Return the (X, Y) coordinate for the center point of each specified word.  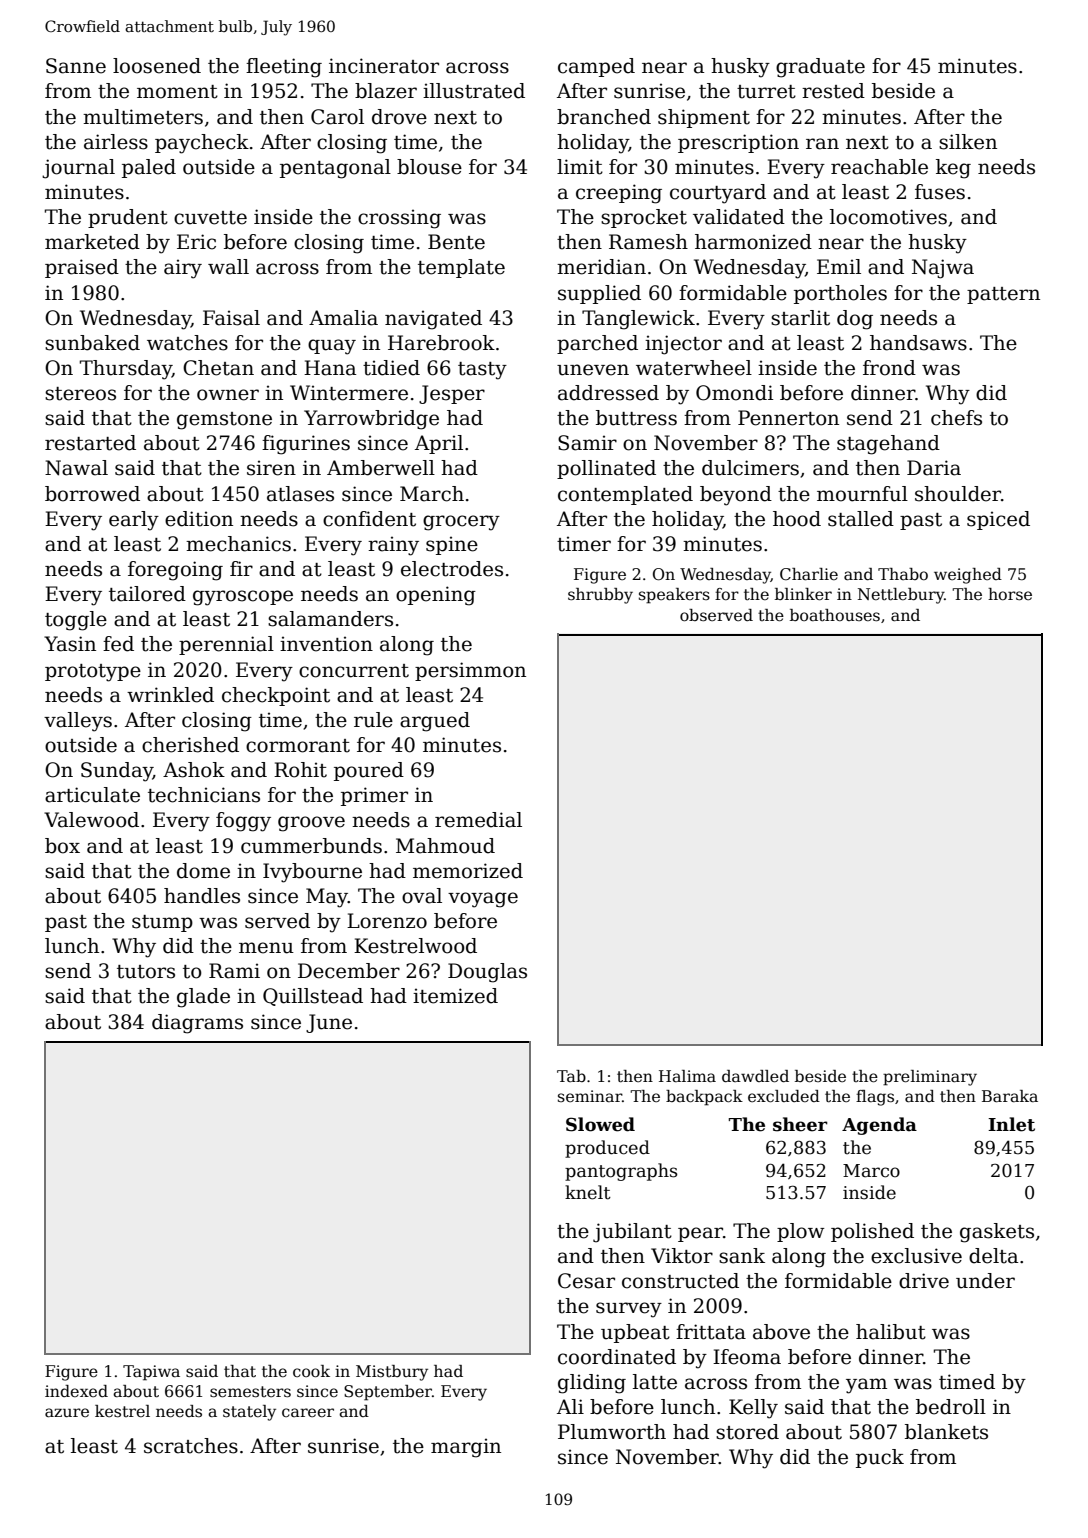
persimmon (470, 671)
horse (1010, 594)
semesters (250, 1392)
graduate (820, 68)
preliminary (930, 1078)
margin (466, 1448)
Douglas (487, 973)
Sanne (76, 66)
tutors (146, 972)
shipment (704, 118)
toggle (76, 621)
